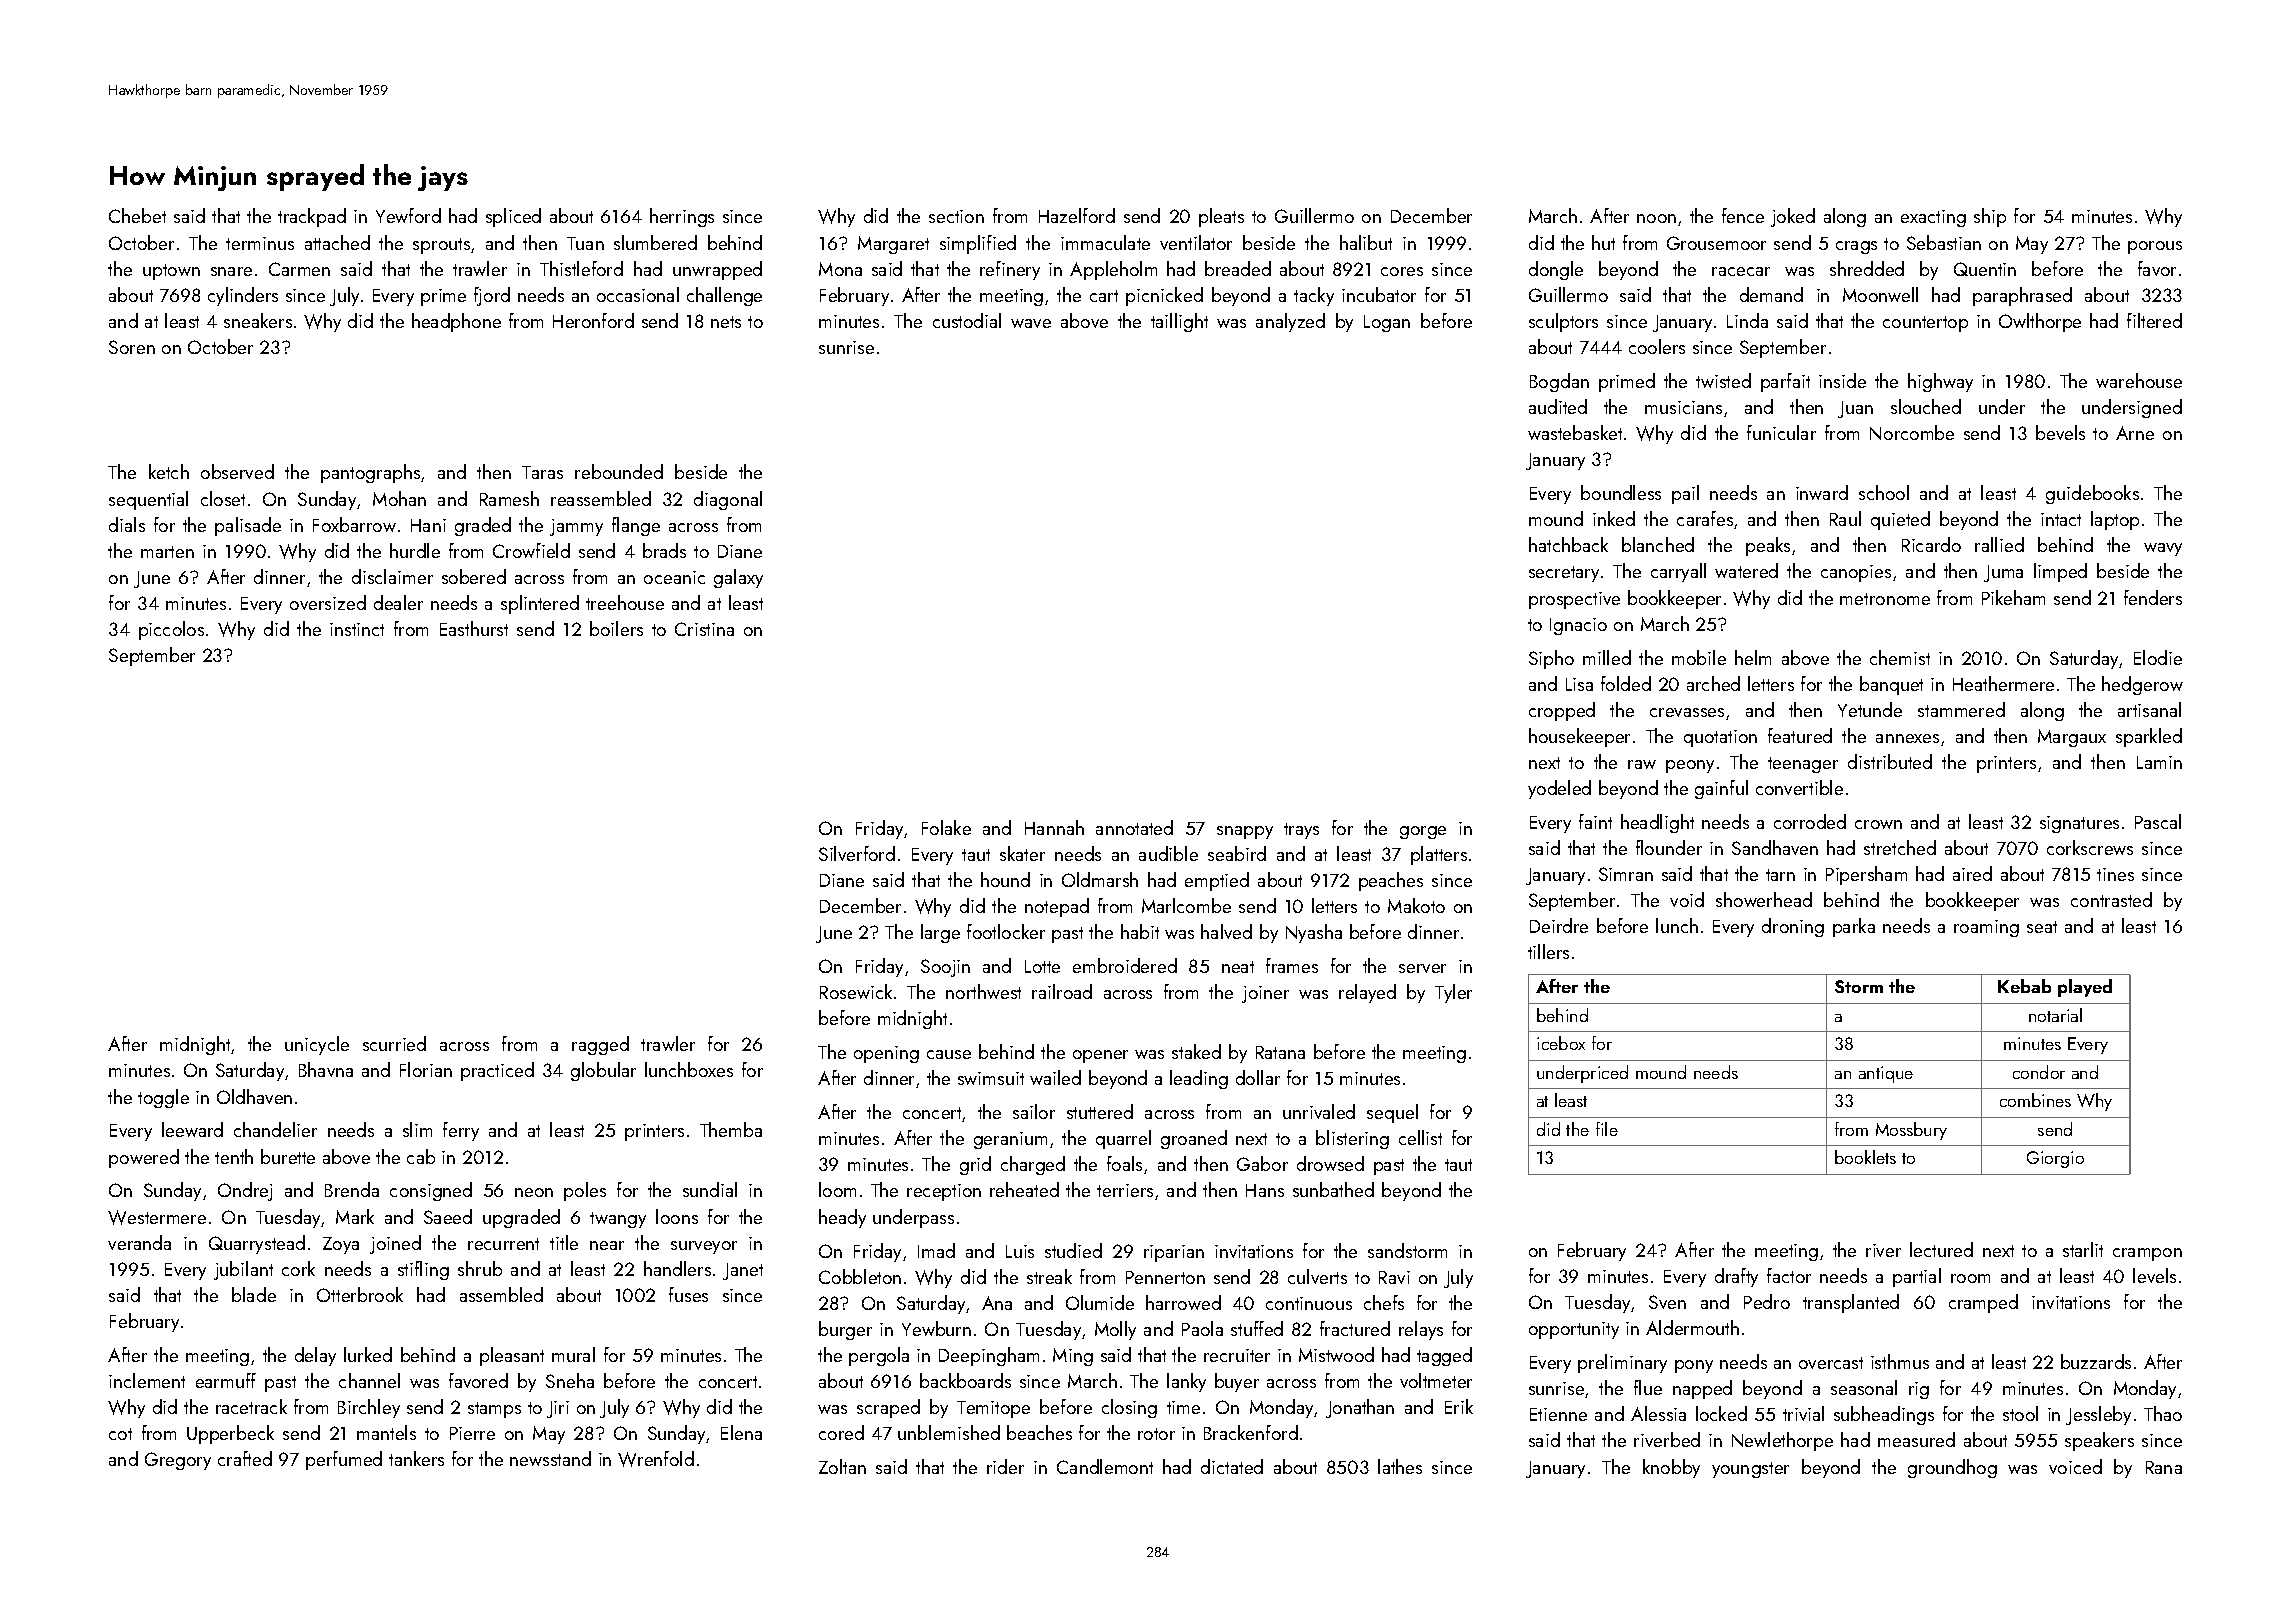  I want to click on Gregory, so click(178, 1461).
